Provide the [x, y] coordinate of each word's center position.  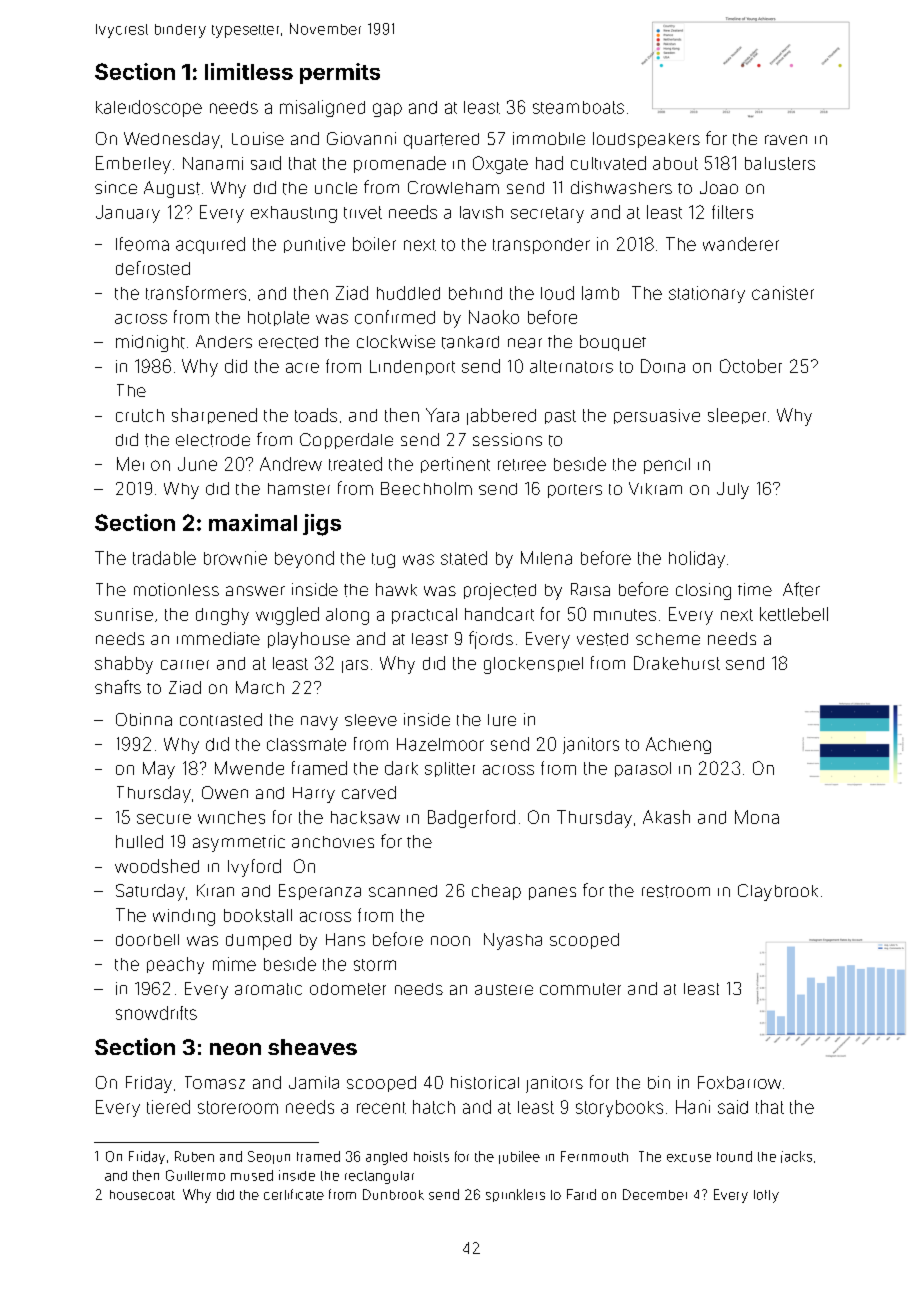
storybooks [619, 1108]
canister [783, 293]
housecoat [142, 1195]
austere [504, 989]
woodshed [157, 866]
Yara [442, 415]
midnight [150, 343]
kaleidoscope [149, 108]
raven [786, 140]
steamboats [578, 107]
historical [485, 1082]
